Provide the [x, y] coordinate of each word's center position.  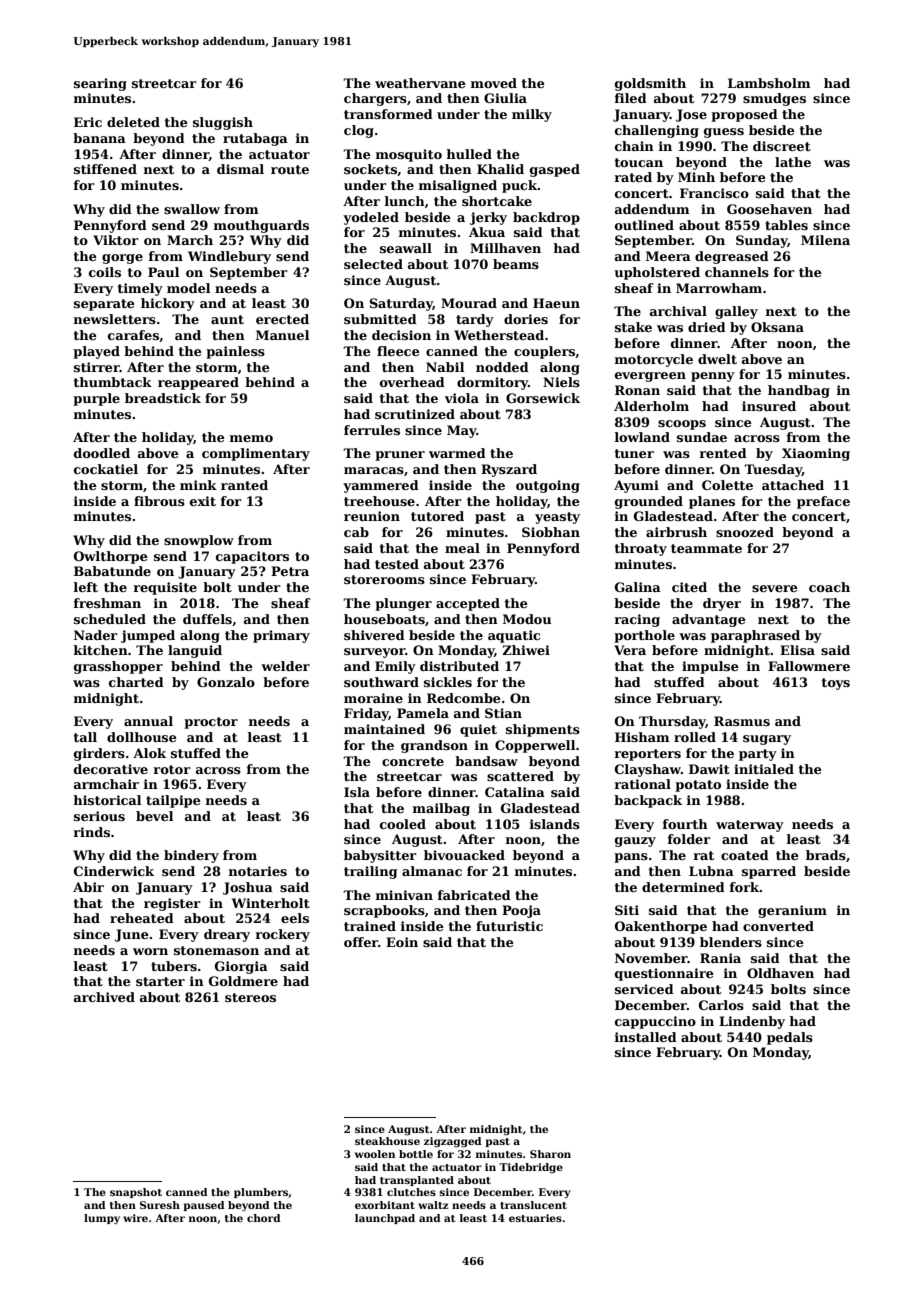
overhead [412, 382]
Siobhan [551, 532]
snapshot [136, 1193]
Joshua [248, 888]
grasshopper [118, 667]
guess [724, 133]
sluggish [223, 123]
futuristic [509, 926]
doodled [102, 453]
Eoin [402, 942]
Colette [727, 485]
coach [829, 587]
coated [745, 855]
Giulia [505, 98]
